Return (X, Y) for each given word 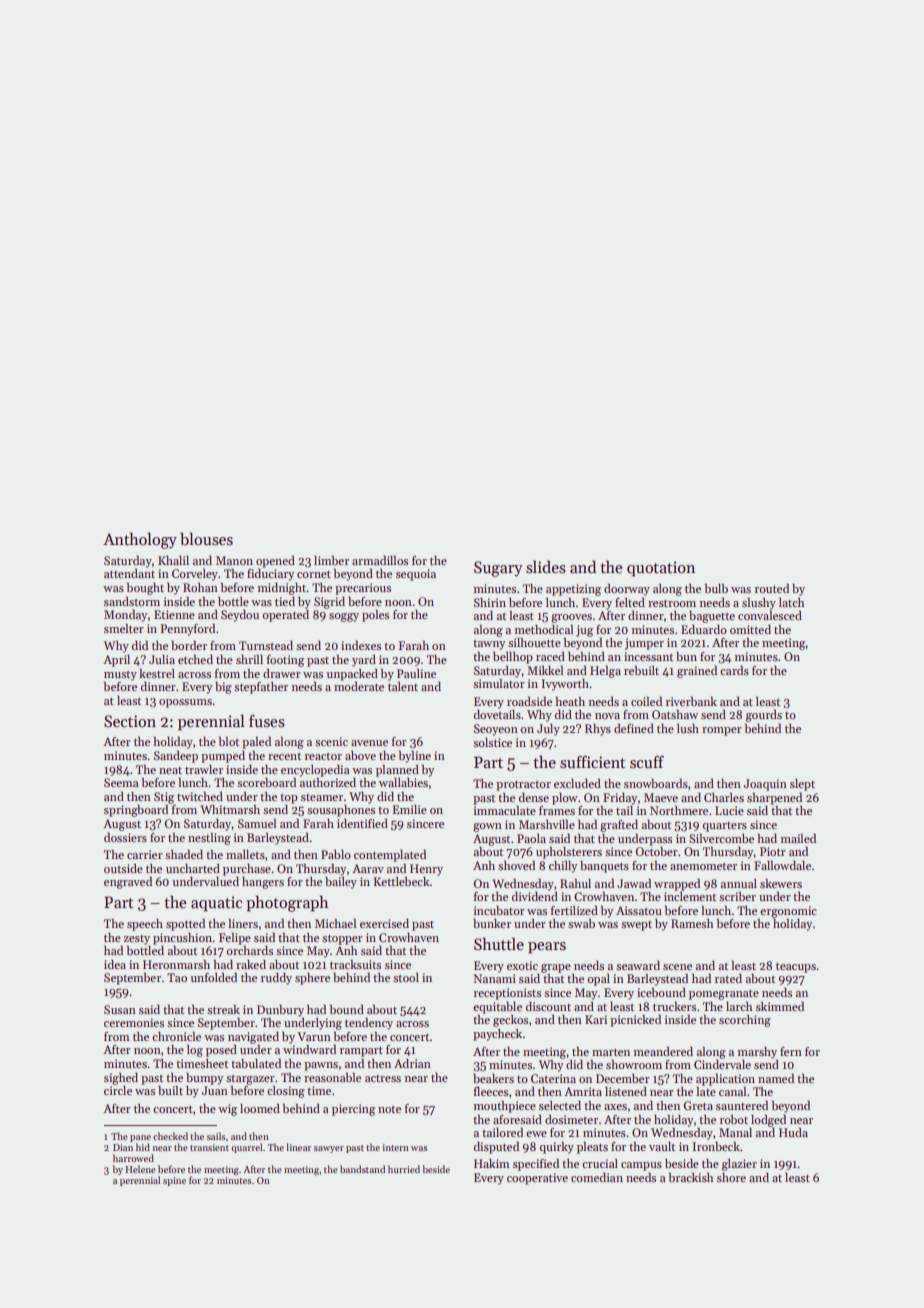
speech (145, 925)
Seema (121, 782)
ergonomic (788, 912)
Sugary (498, 569)
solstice (492, 742)
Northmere (679, 810)
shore (731, 1177)
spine (174, 1181)
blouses (206, 539)
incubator (499, 910)
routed (772, 588)
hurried (404, 1169)
